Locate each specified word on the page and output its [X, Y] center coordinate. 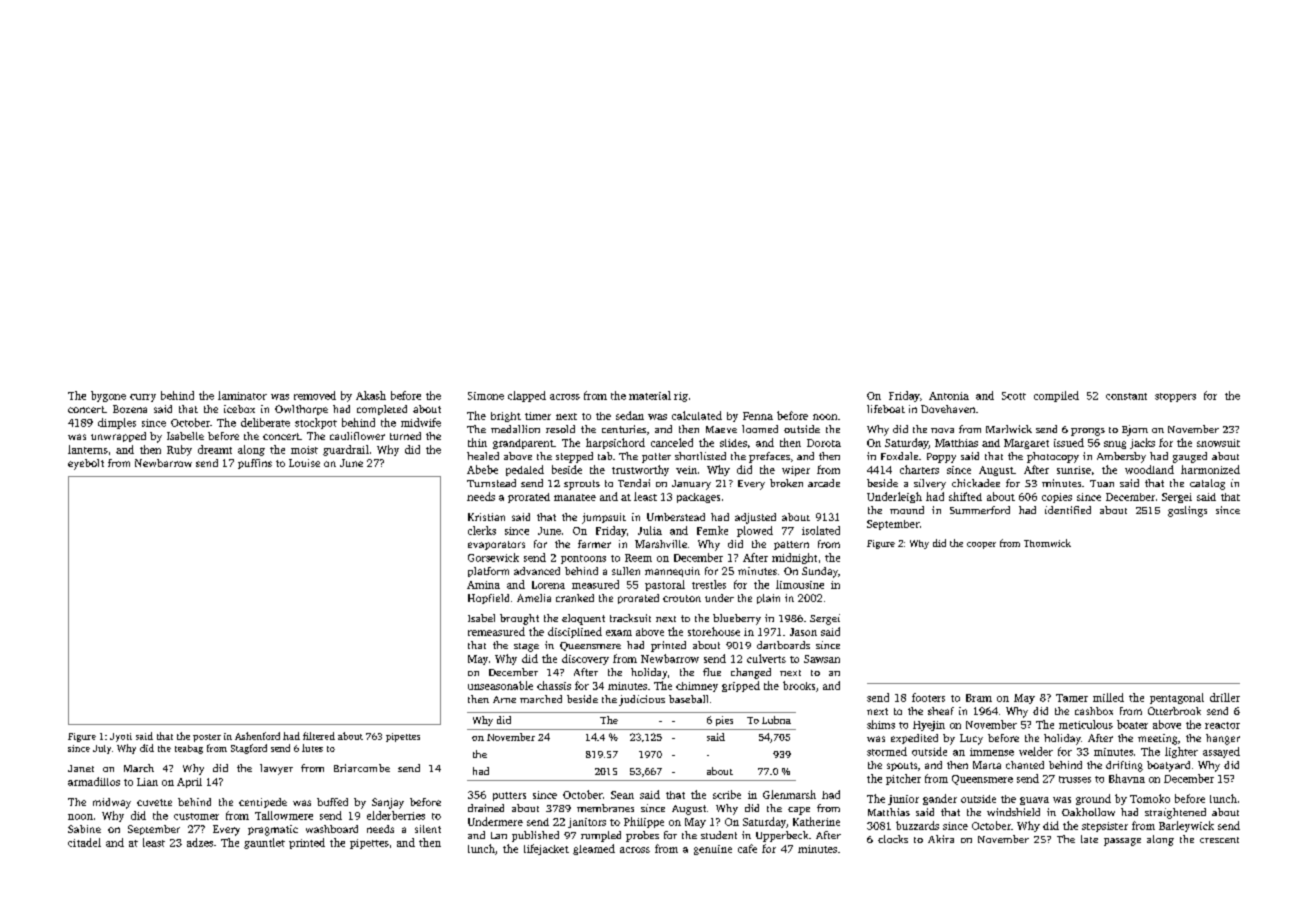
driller [1225, 697]
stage [526, 647]
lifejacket [546, 849]
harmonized [1210, 469]
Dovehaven [948, 409]
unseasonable [500, 685]
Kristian [486, 517]
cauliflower [357, 436]
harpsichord [615, 443]
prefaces [769, 457]
